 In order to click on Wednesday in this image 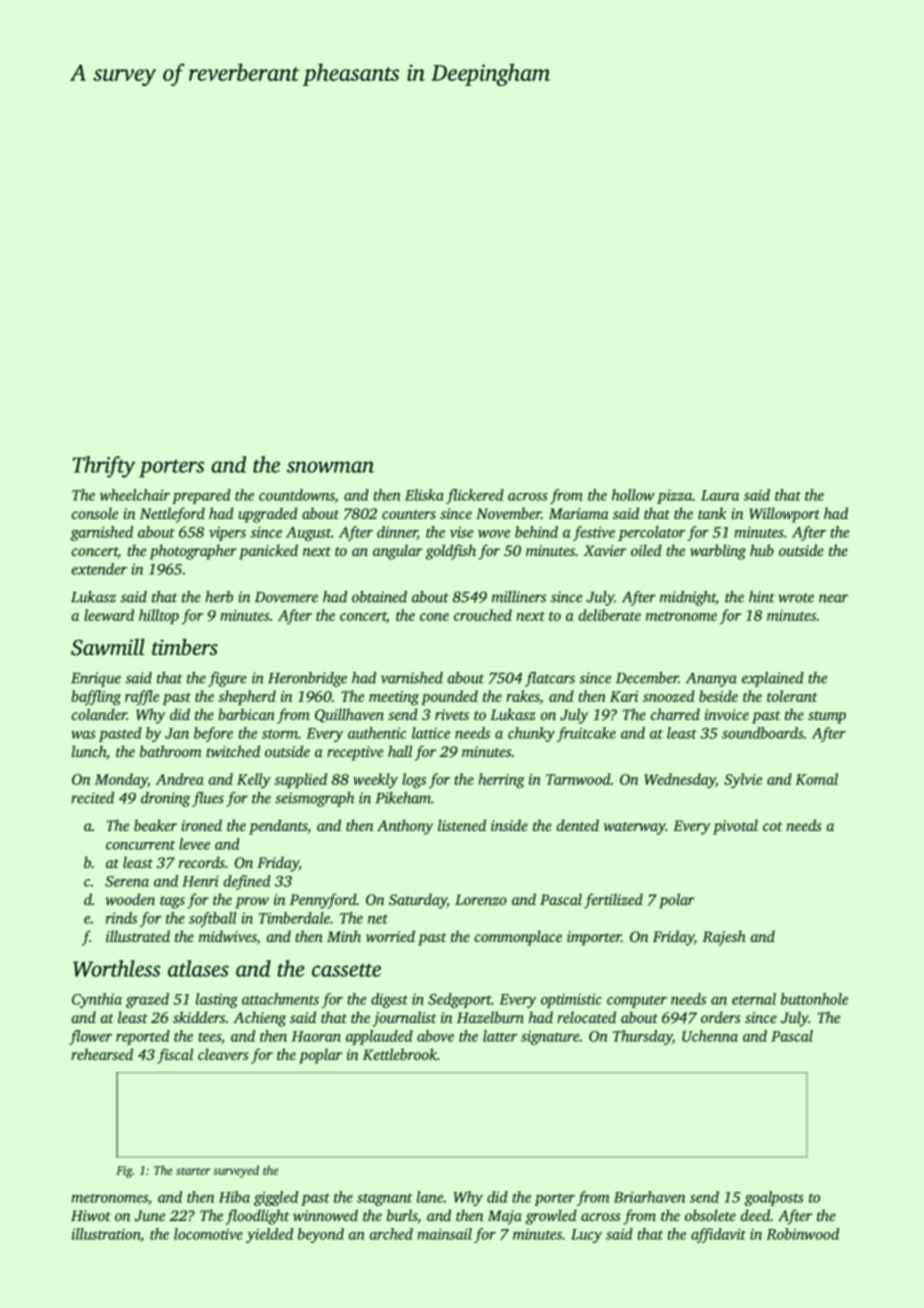, I will do `click(680, 781)`.
